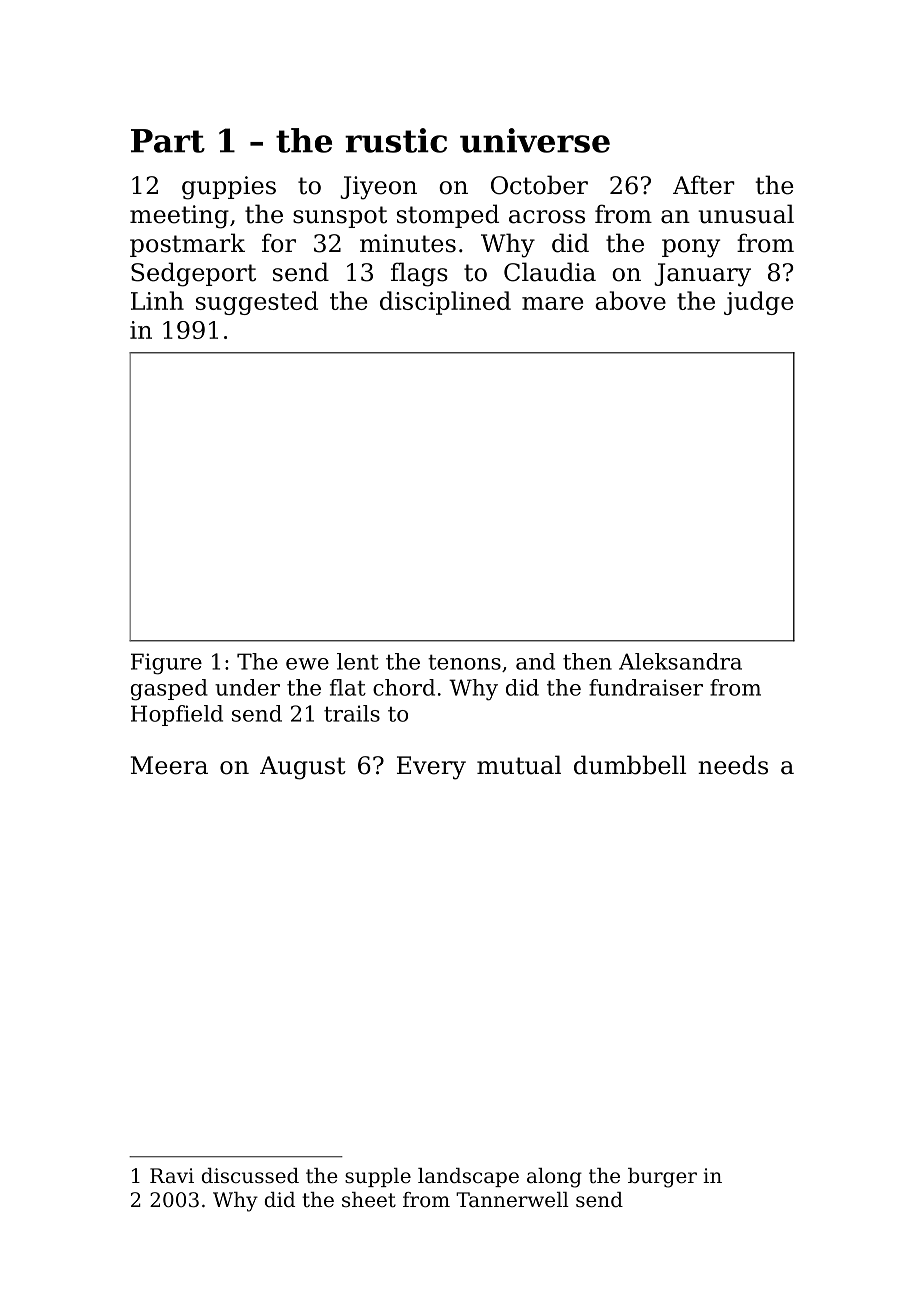 Image resolution: width=924 pixels, height=1314 pixels. Describe the element at coordinates (250, 1176) in the image. I see `discussed` at that location.
